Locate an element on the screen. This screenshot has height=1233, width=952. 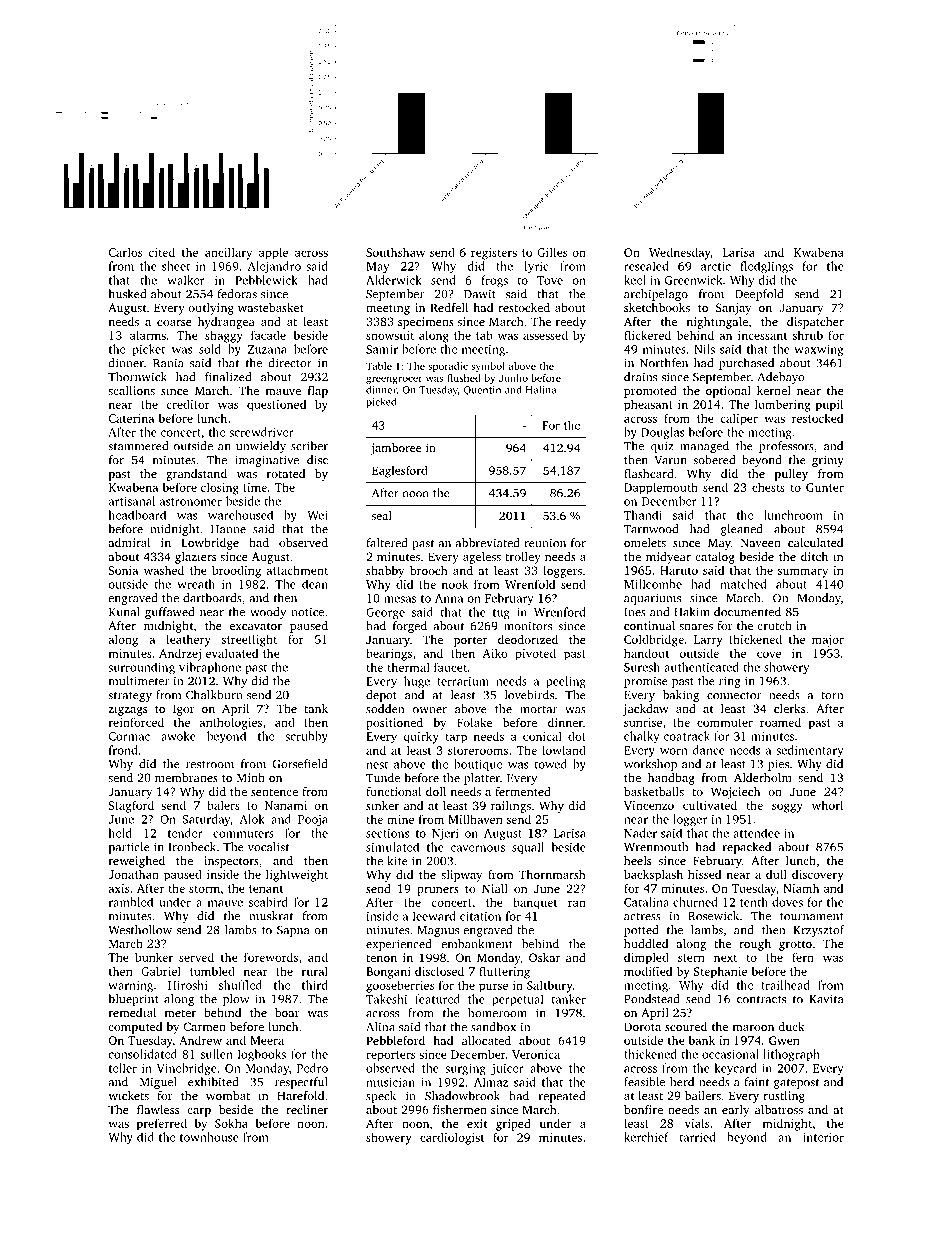
bunker is located at coordinates (154, 957).
